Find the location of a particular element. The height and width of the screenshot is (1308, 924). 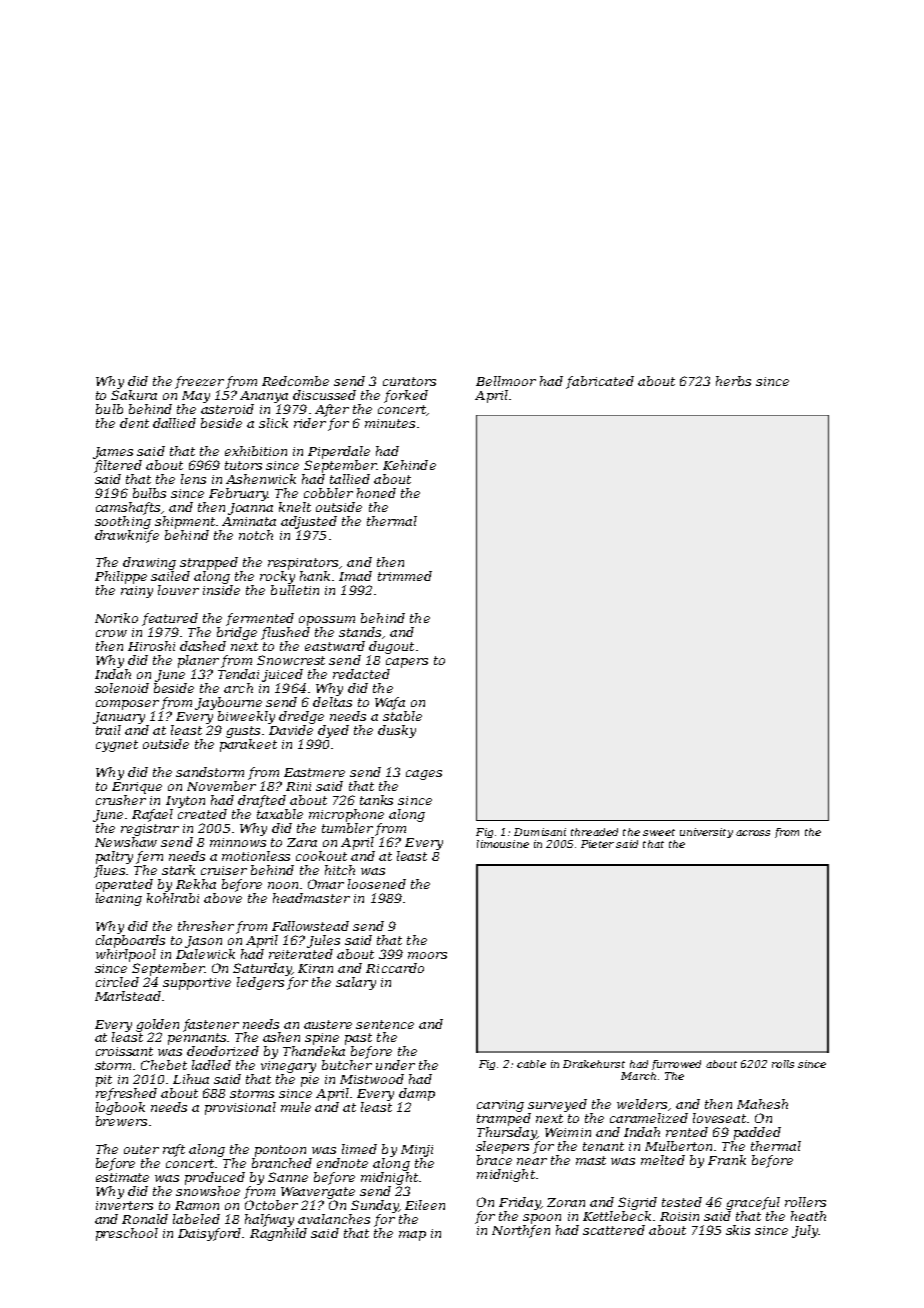

After is located at coordinates (332, 410).
